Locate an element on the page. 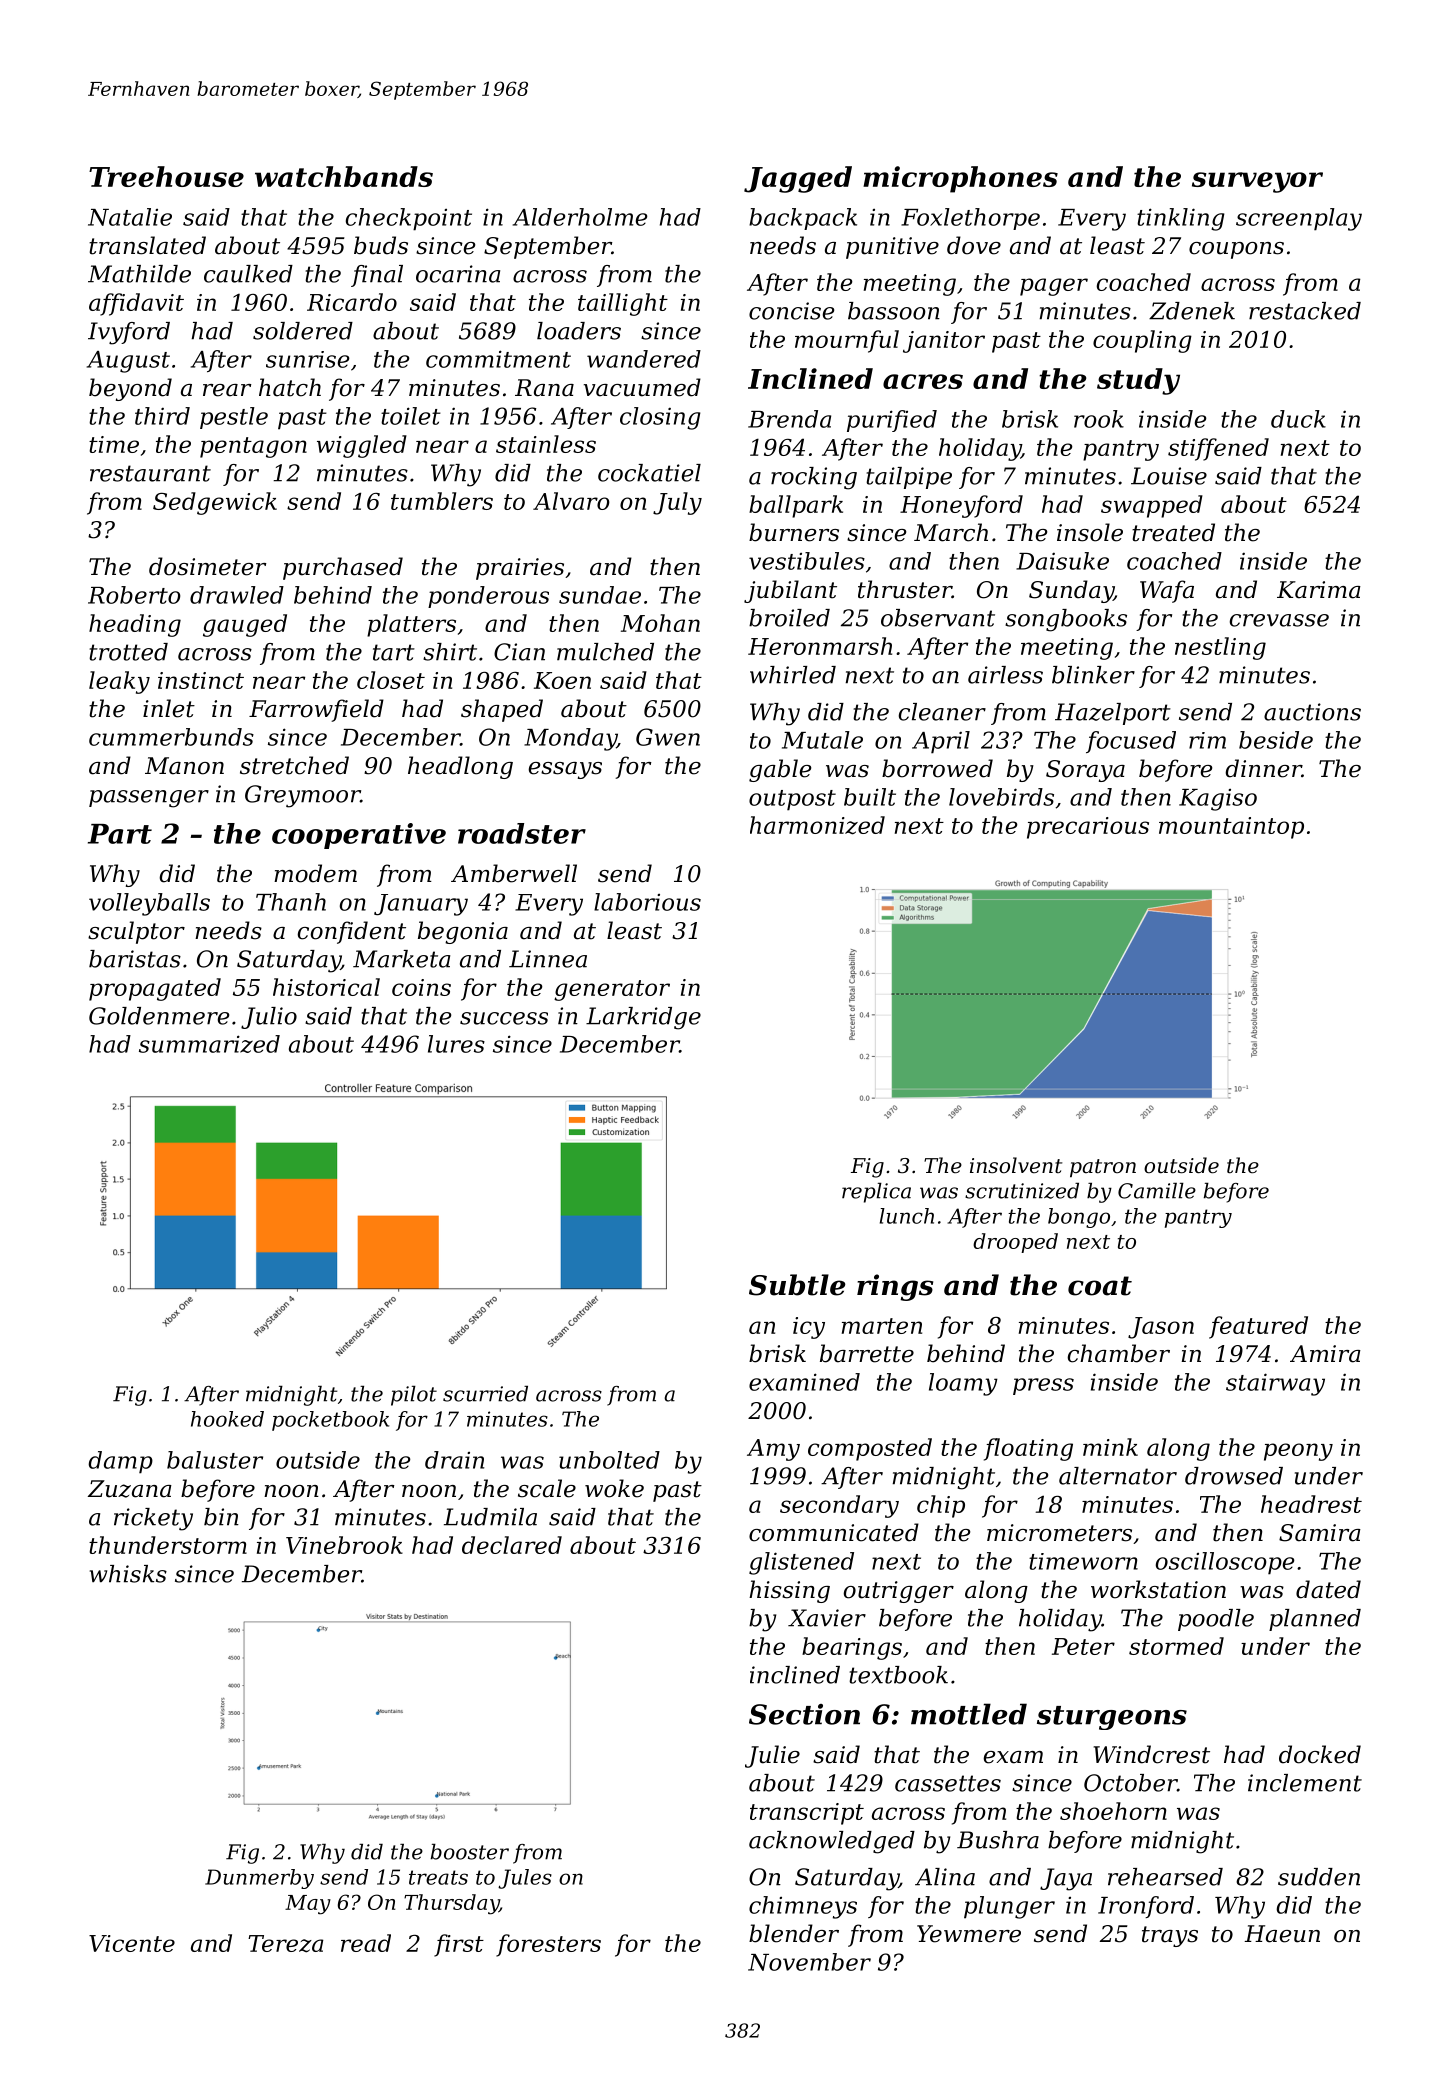 The image size is (1450, 2100). Dunmerby is located at coordinates (259, 1879).
